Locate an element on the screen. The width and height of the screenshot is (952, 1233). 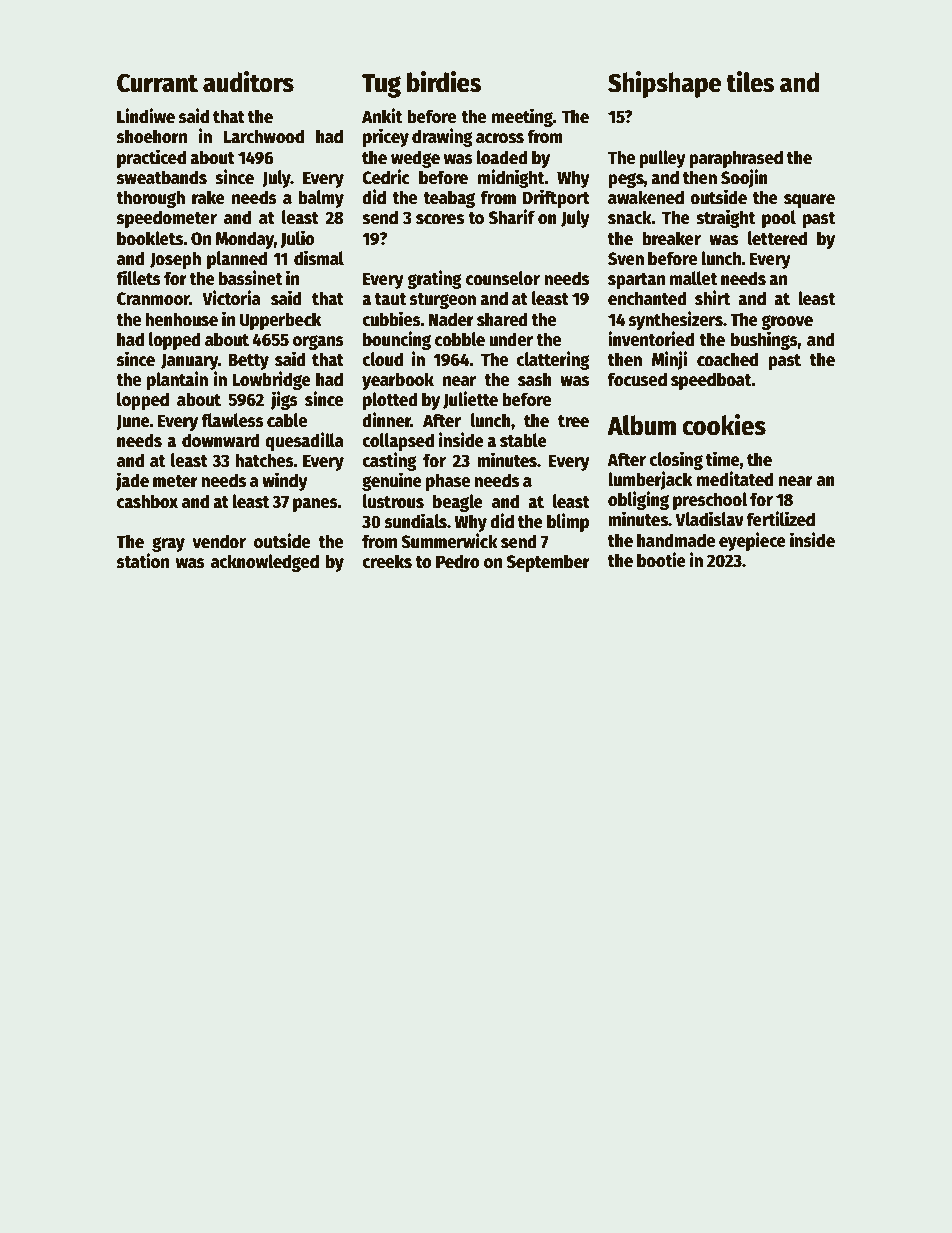
jigs is located at coordinates (284, 400).
